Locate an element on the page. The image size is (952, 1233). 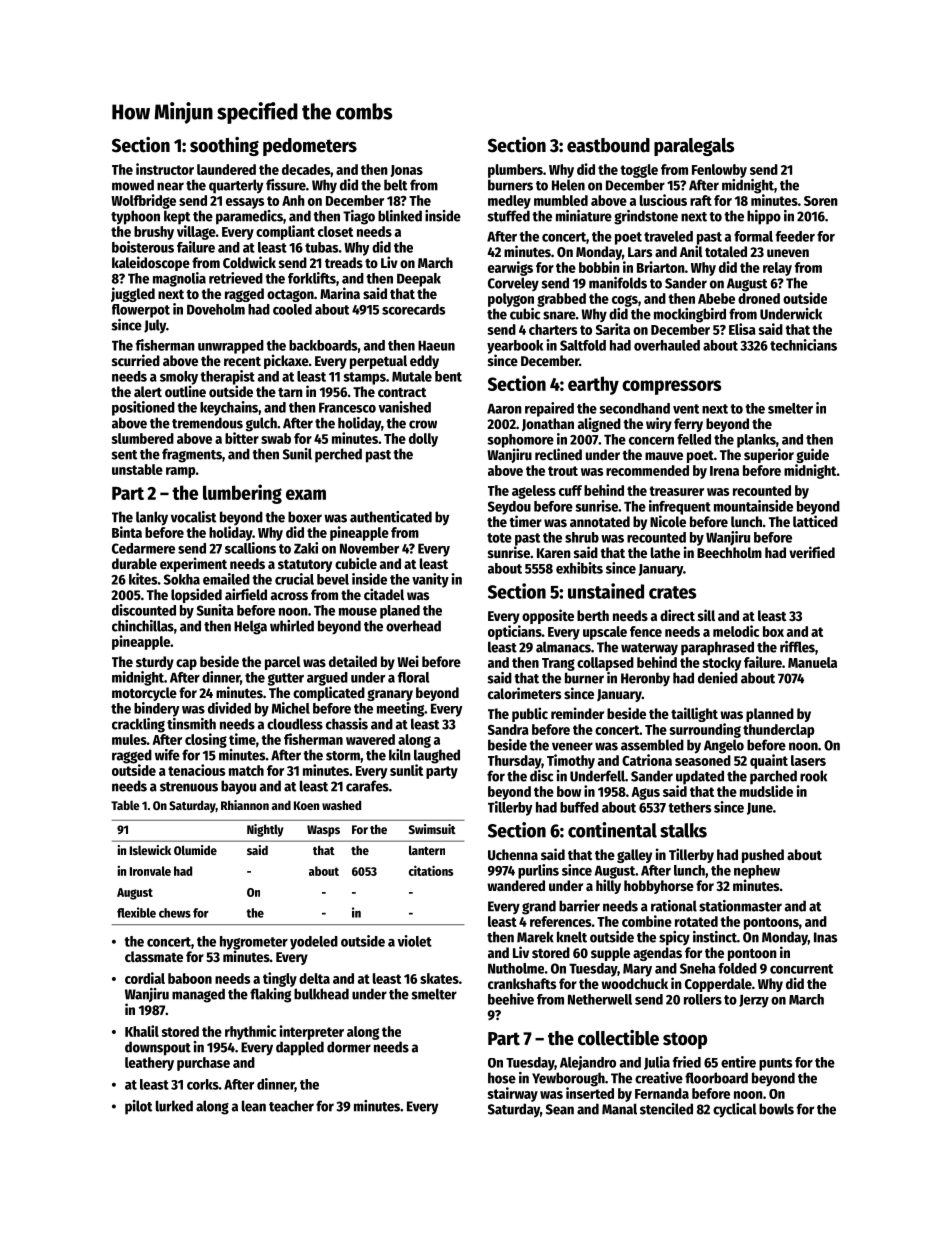
bindery is located at coordinates (157, 709).
